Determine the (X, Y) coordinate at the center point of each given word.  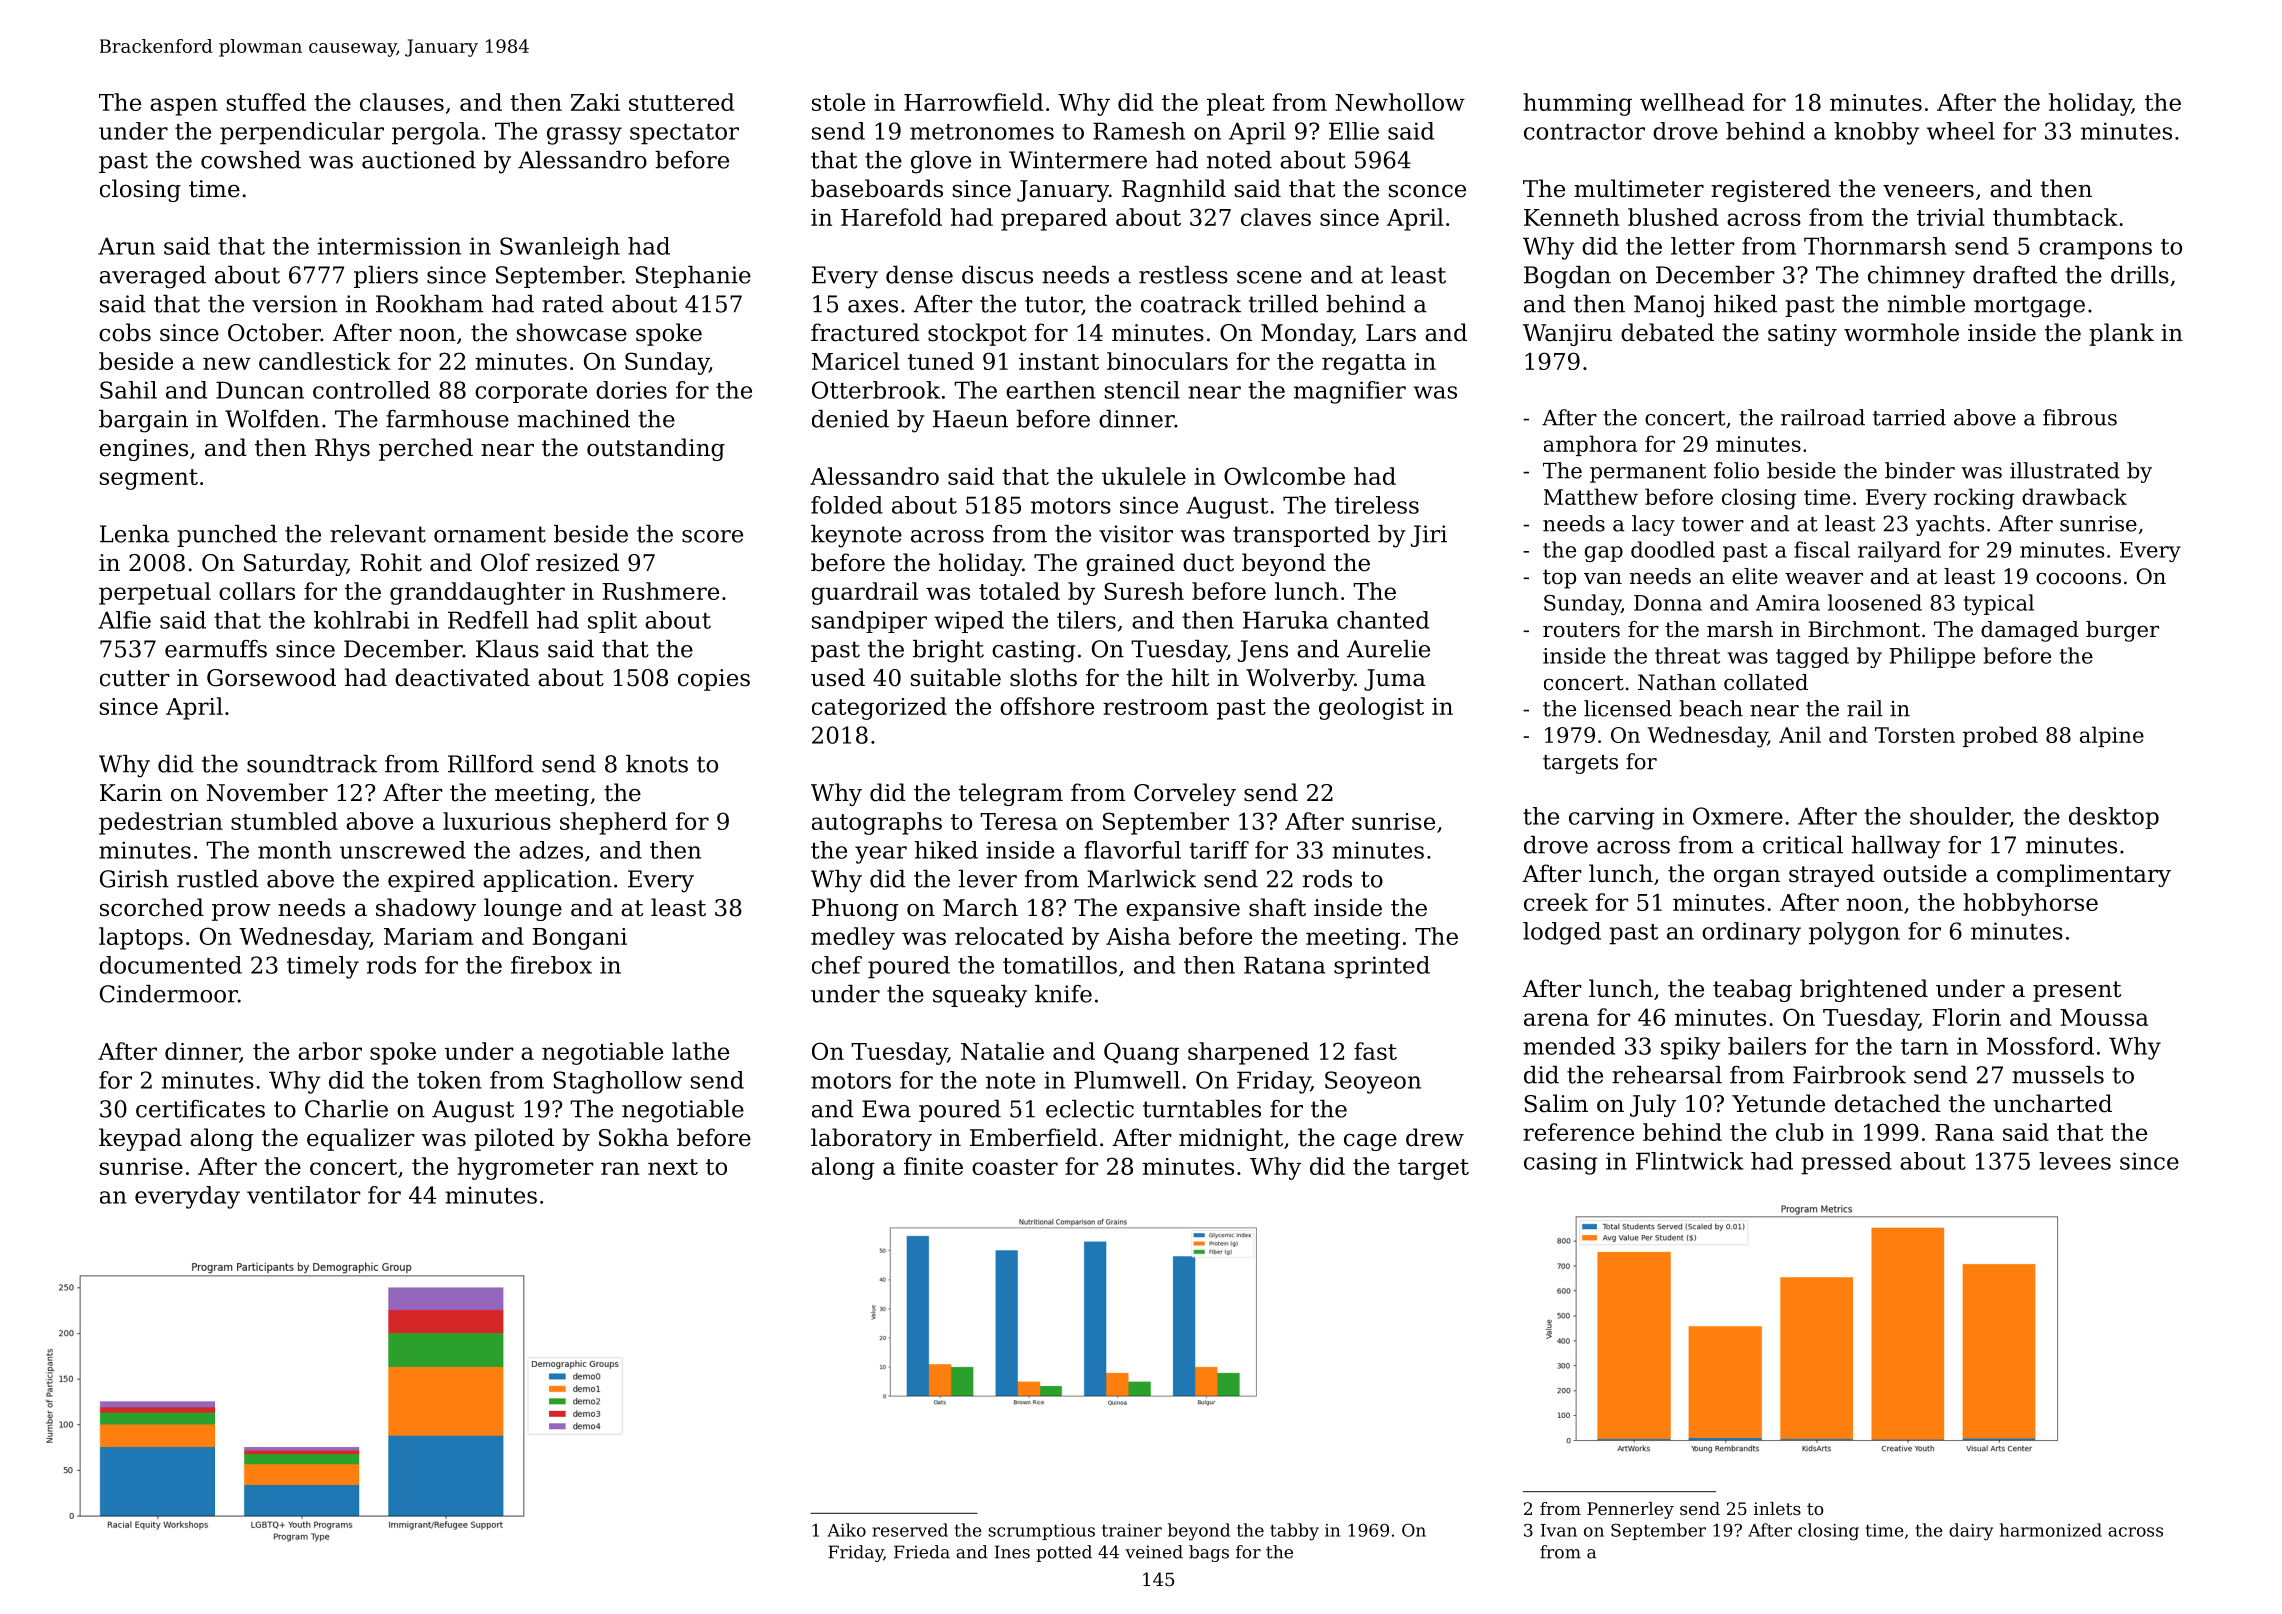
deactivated (462, 677)
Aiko (846, 1530)
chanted (1383, 620)
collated (1766, 682)
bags (1209, 1553)
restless (1183, 275)
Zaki (595, 102)
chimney (1916, 277)
